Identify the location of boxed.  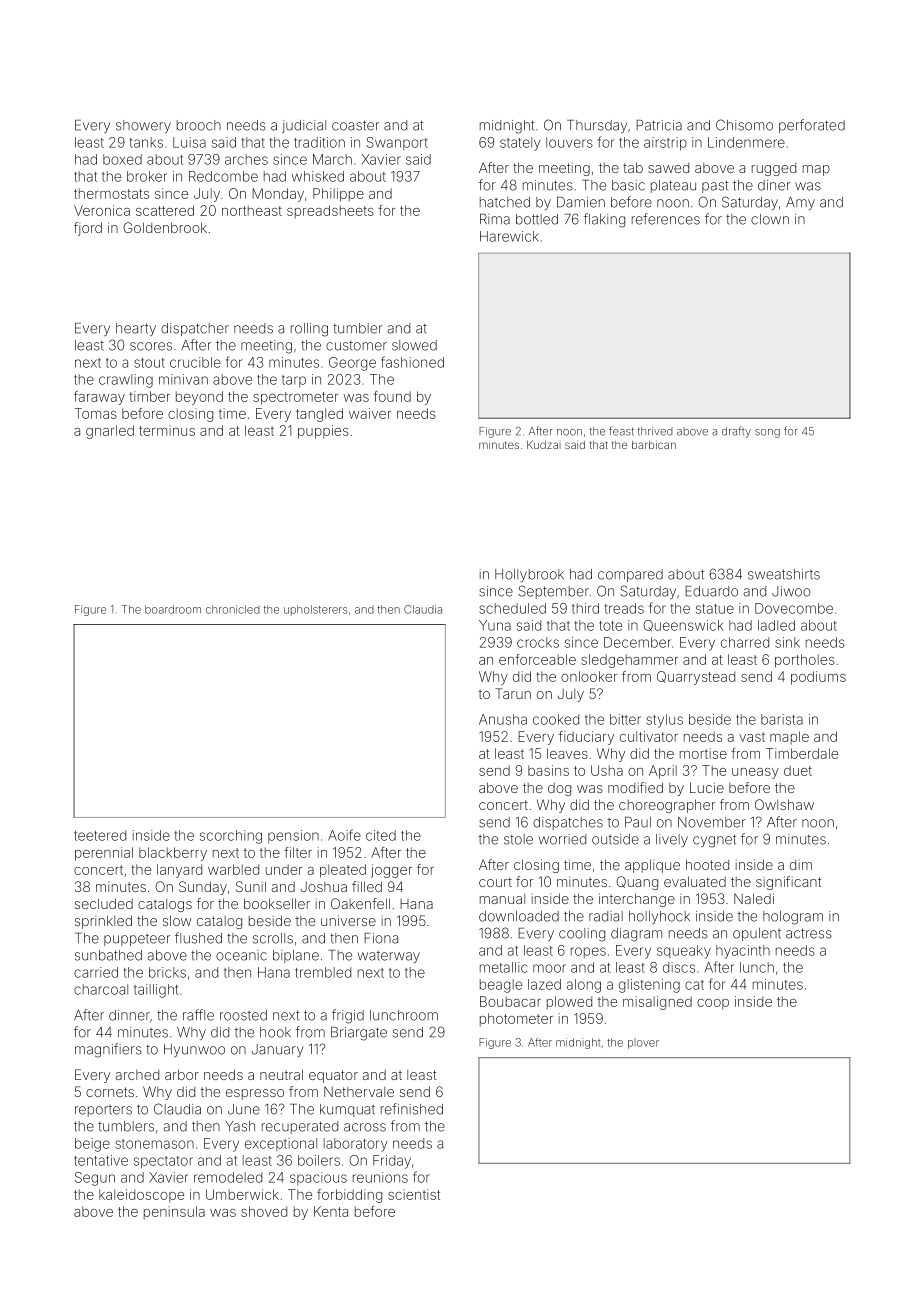
(122, 159).
